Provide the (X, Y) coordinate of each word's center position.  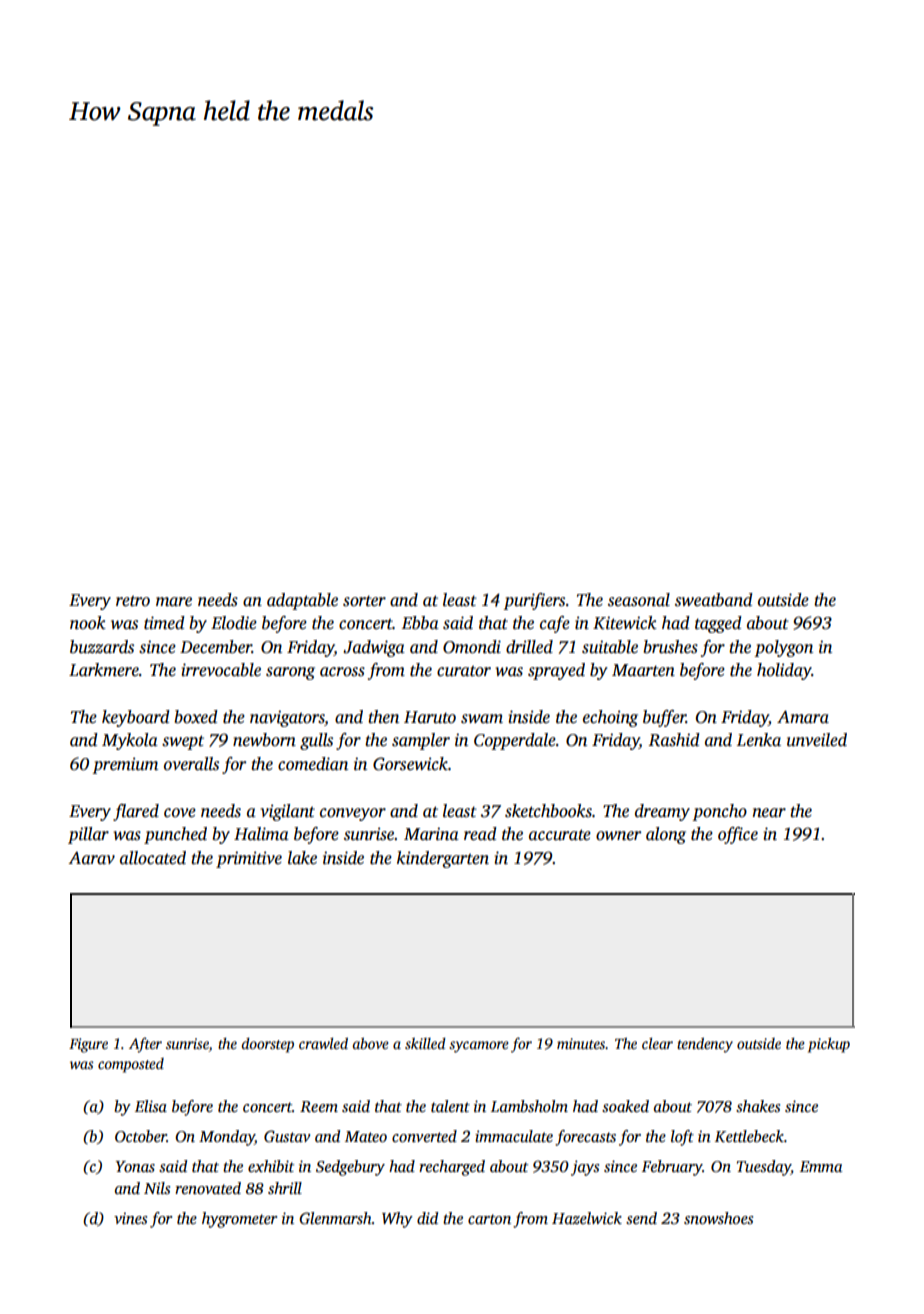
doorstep (267, 1045)
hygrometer (239, 1220)
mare (174, 602)
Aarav (91, 858)
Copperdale (515, 741)
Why (397, 1220)
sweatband (714, 600)
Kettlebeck (749, 1136)
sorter (364, 601)
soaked (625, 1106)
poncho (719, 812)
